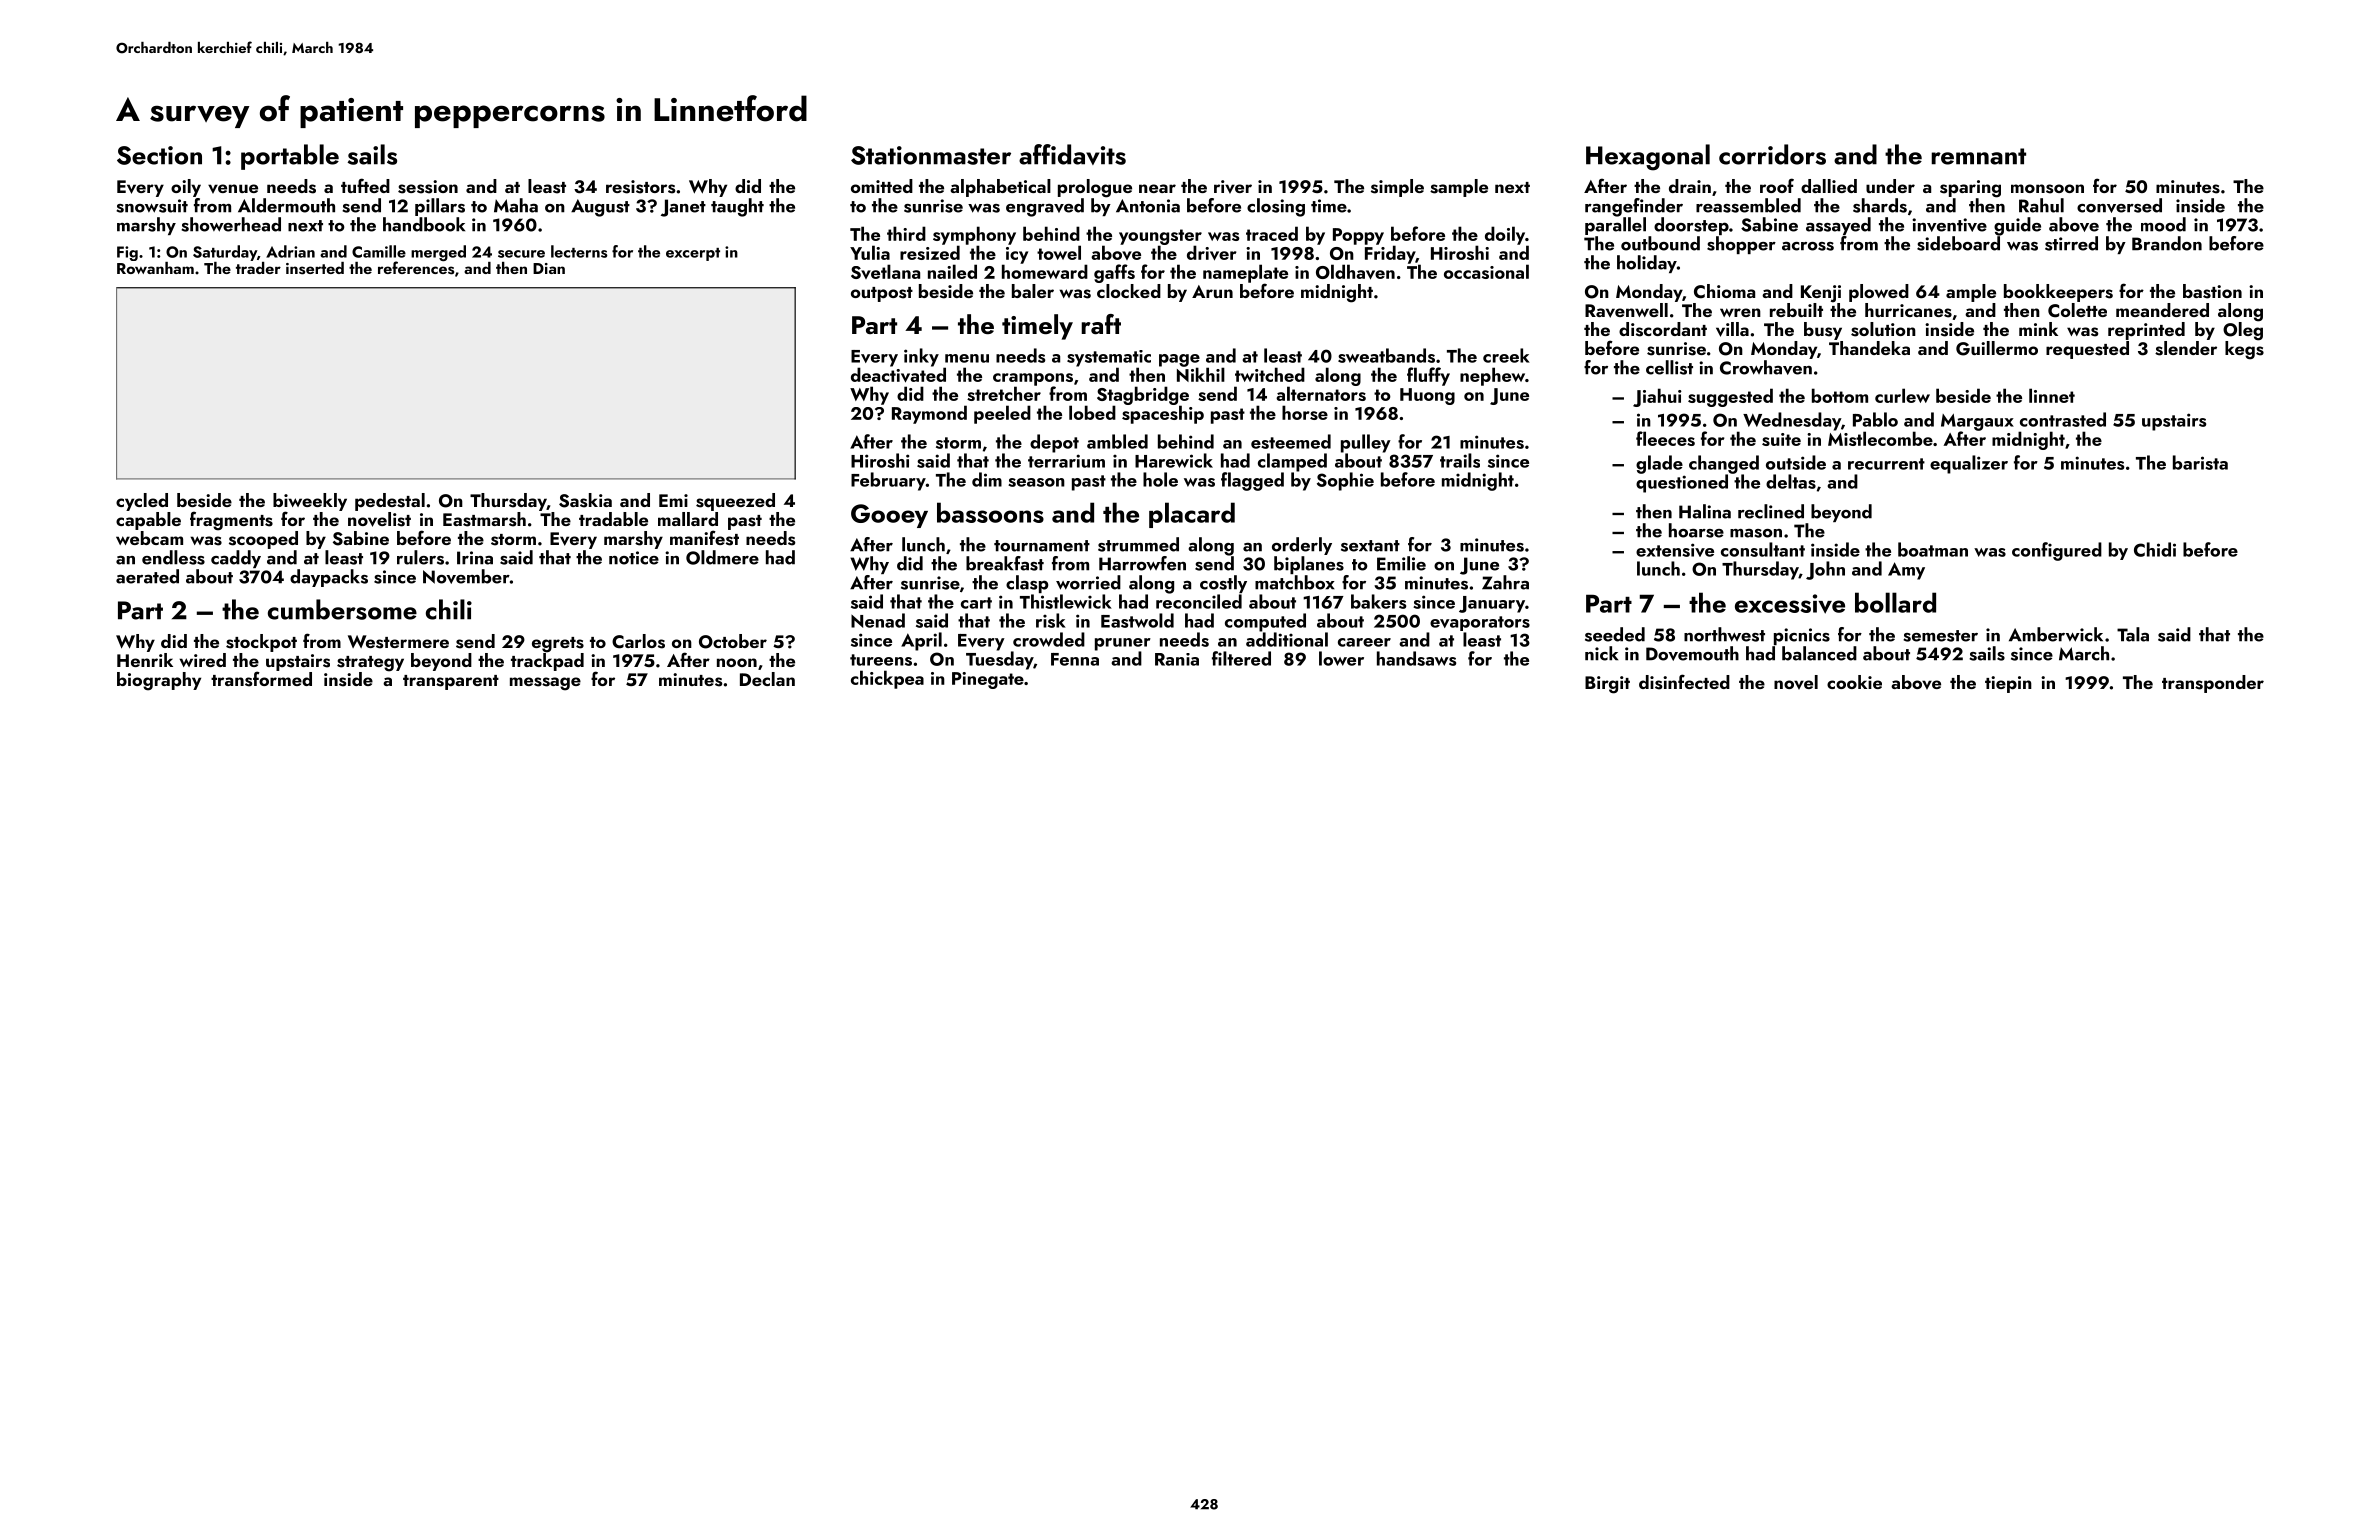 This screenshot has width=2380, height=1540. Describe the element at coordinates (1978, 156) in the screenshot. I see `remnant` at that location.
